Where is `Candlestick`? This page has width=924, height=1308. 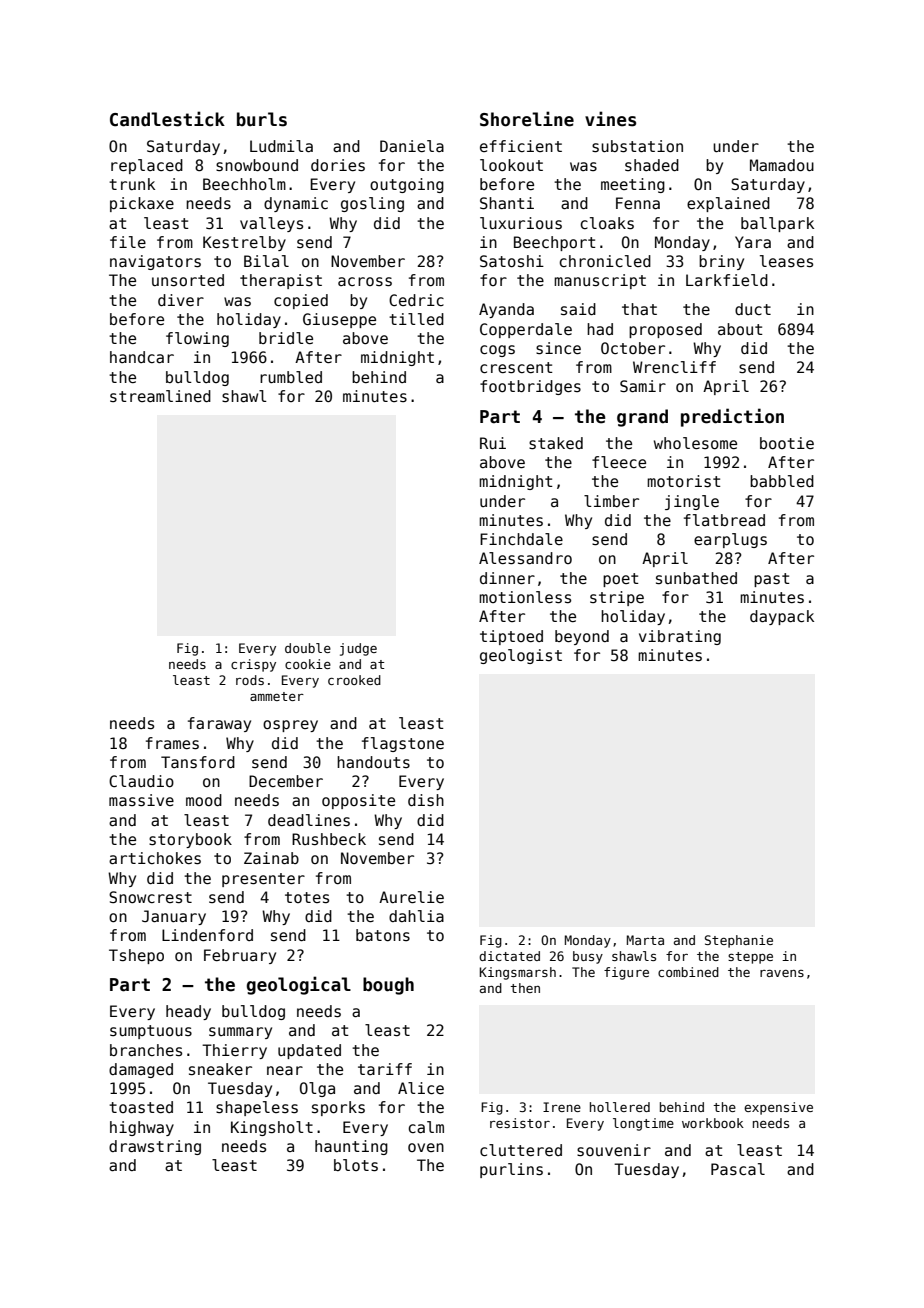 Candlestick is located at coordinates (167, 119).
